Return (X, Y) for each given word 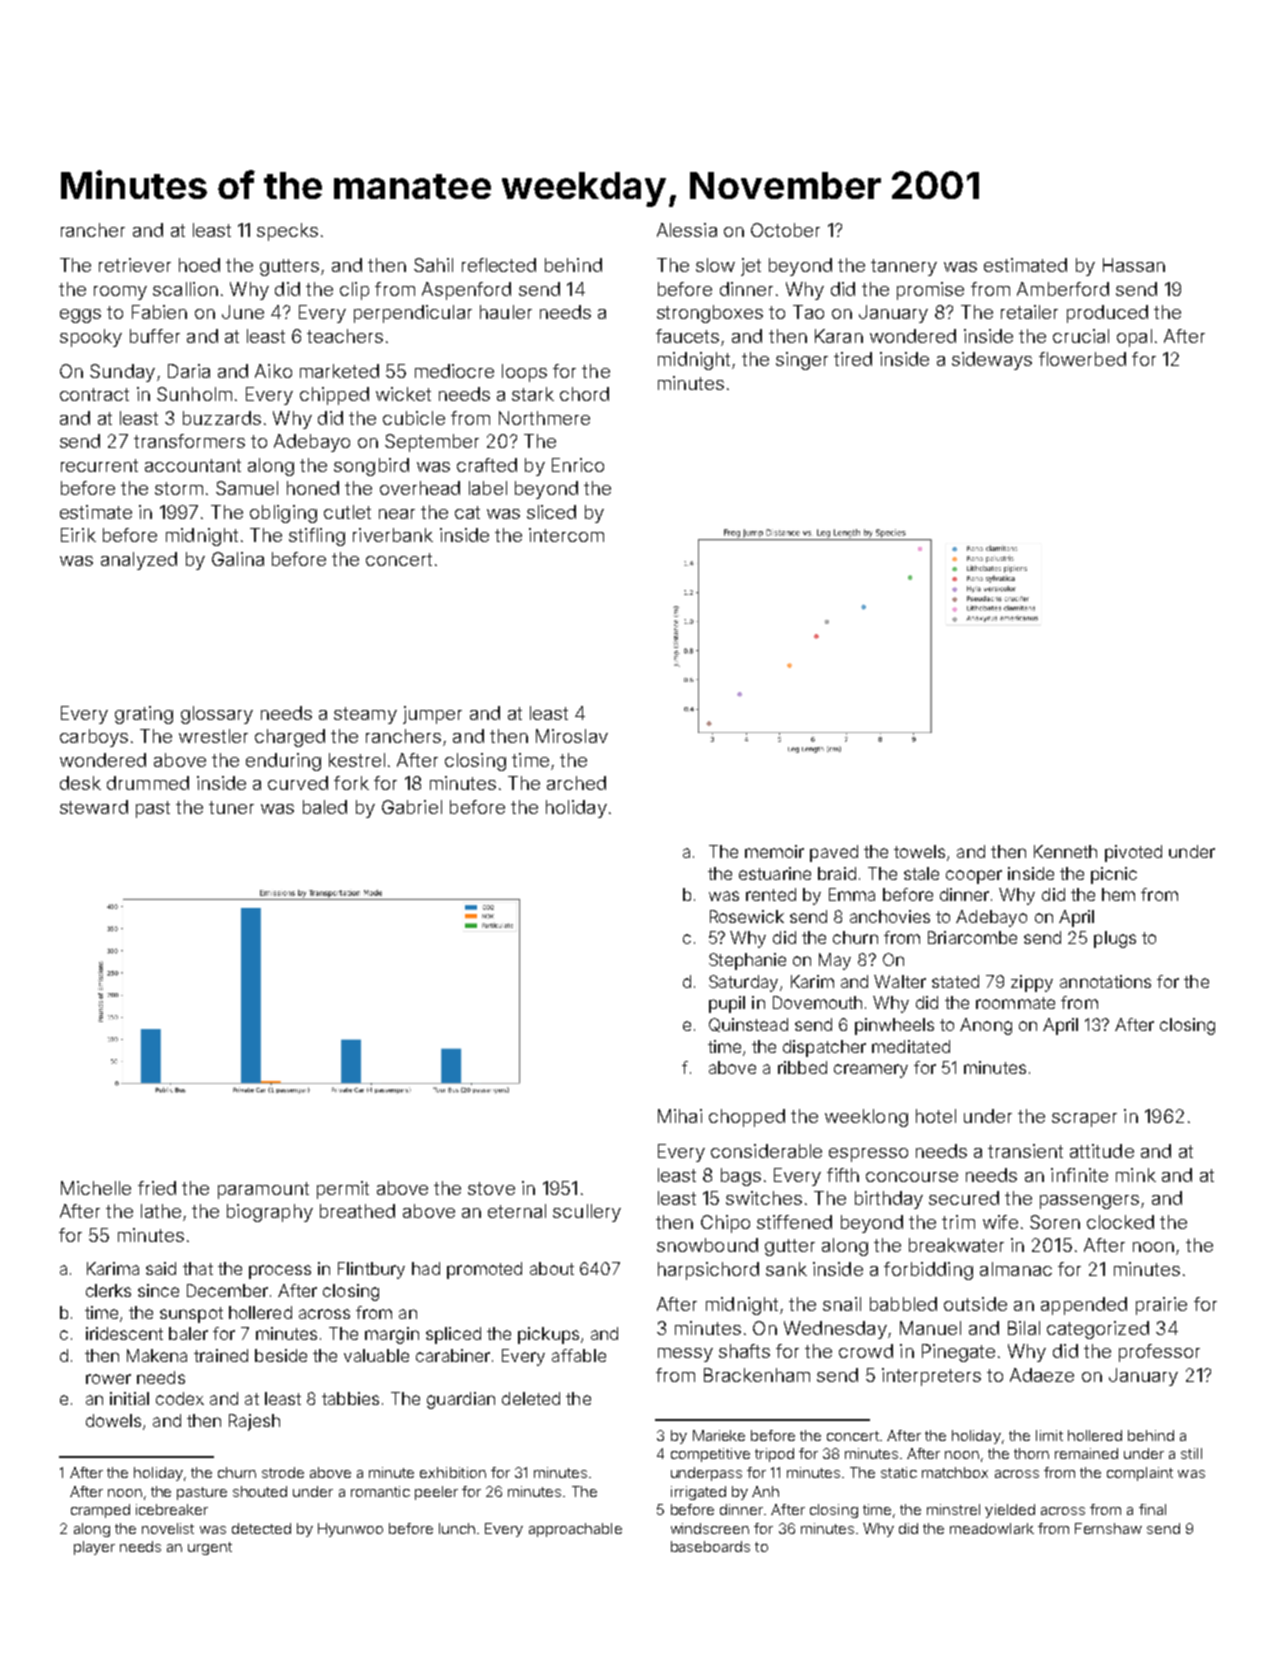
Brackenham (757, 1375)
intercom (566, 535)
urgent (210, 1548)
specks (287, 232)
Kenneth (1065, 851)
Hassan (1134, 265)
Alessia (687, 230)
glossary (217, 715)
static (899, 1472)
